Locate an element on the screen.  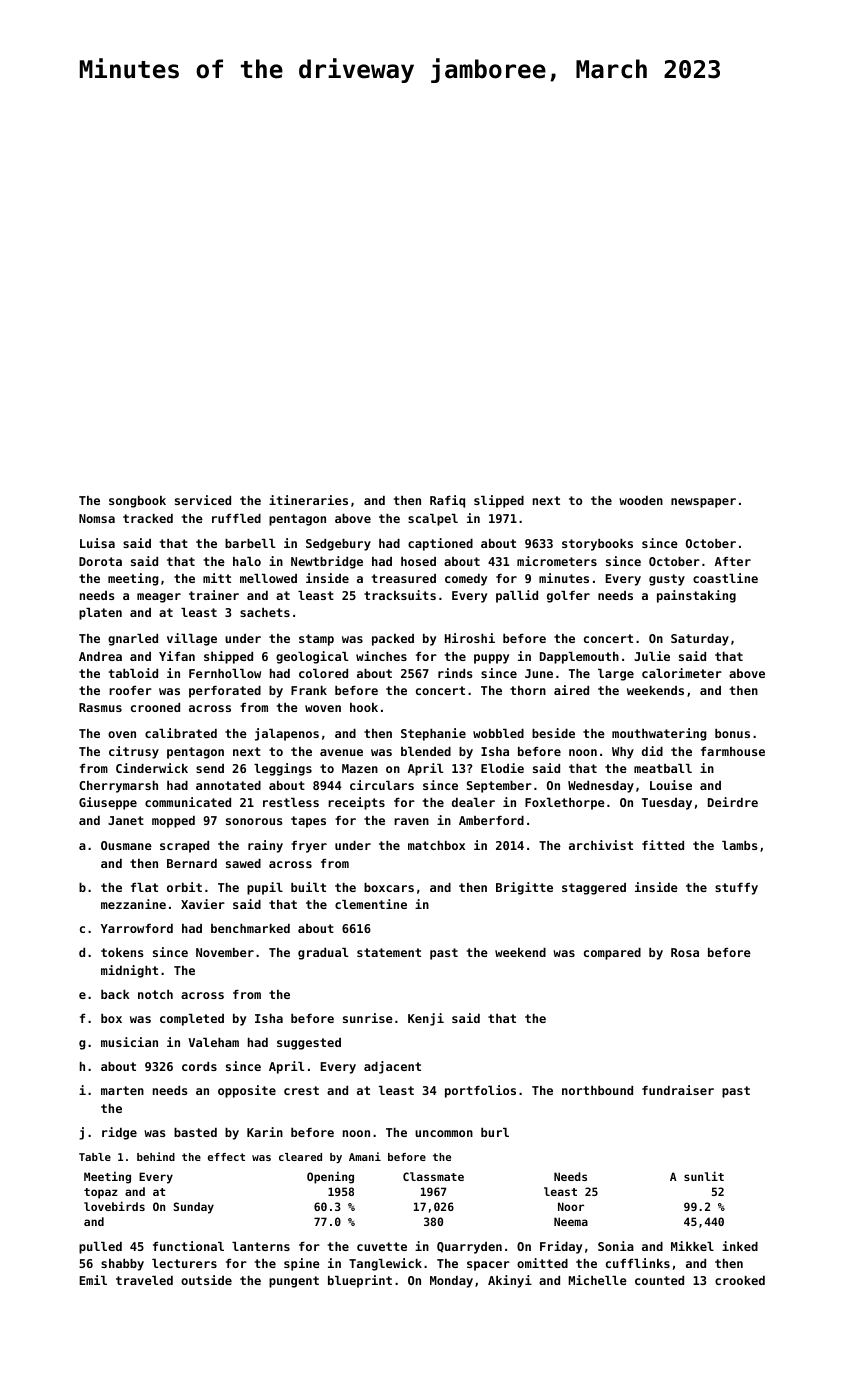
Hiroshi is located at coordinates (470, 638).
